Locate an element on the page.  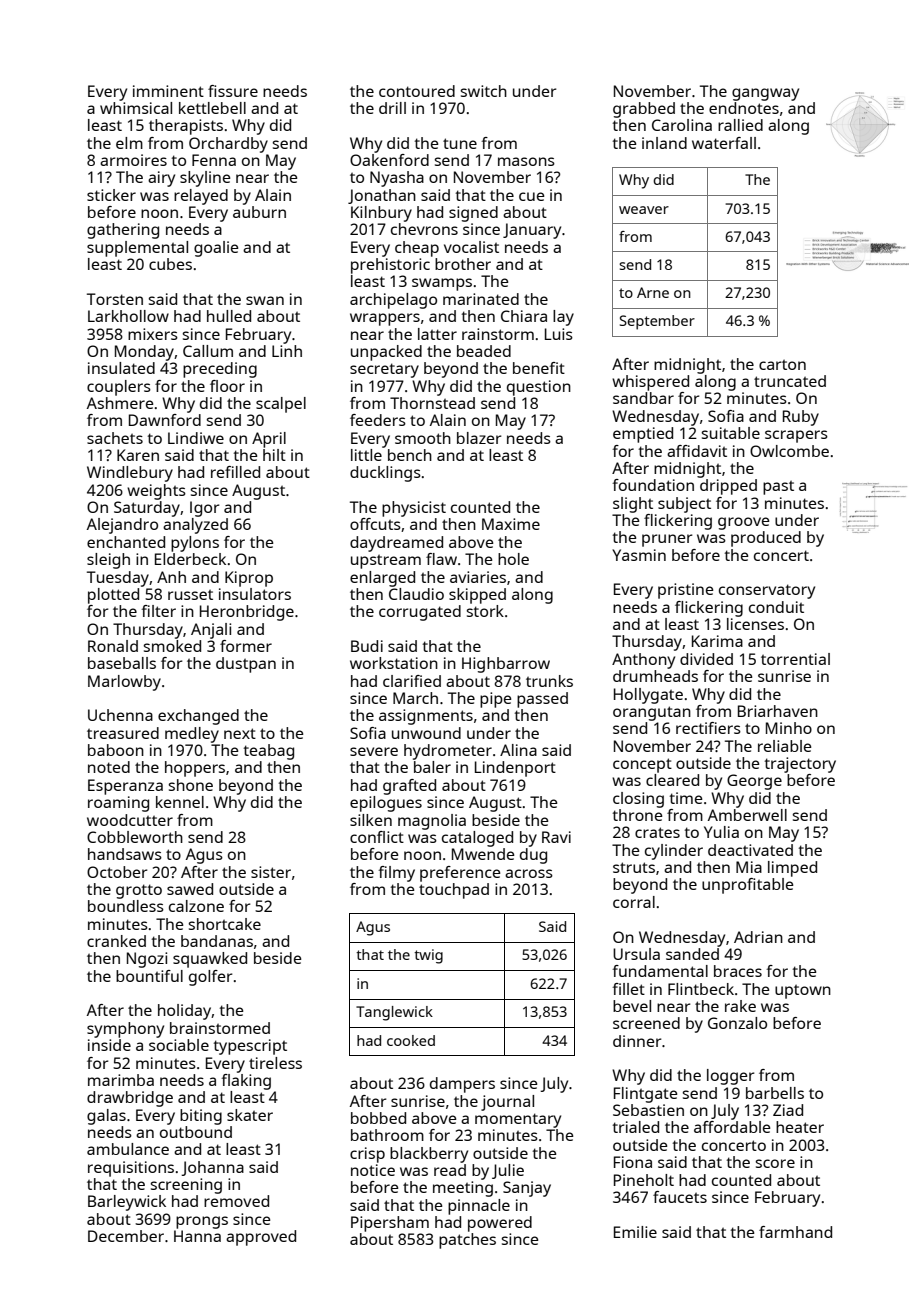
gangway is located at coordinates (765, 94).
